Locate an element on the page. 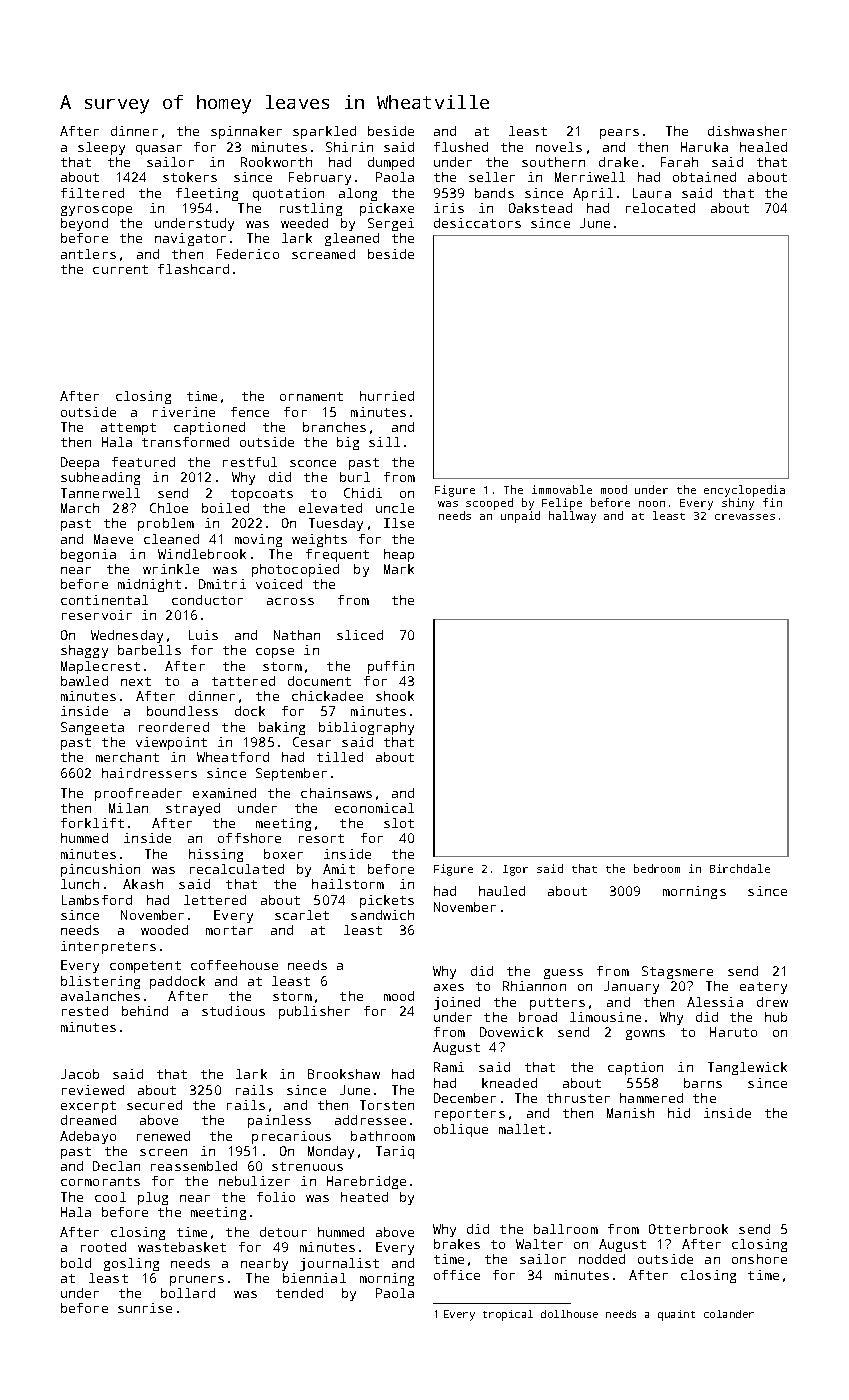 The width and height of the image is (849, 1400). Ilse is located at coordinates (399, 523).
